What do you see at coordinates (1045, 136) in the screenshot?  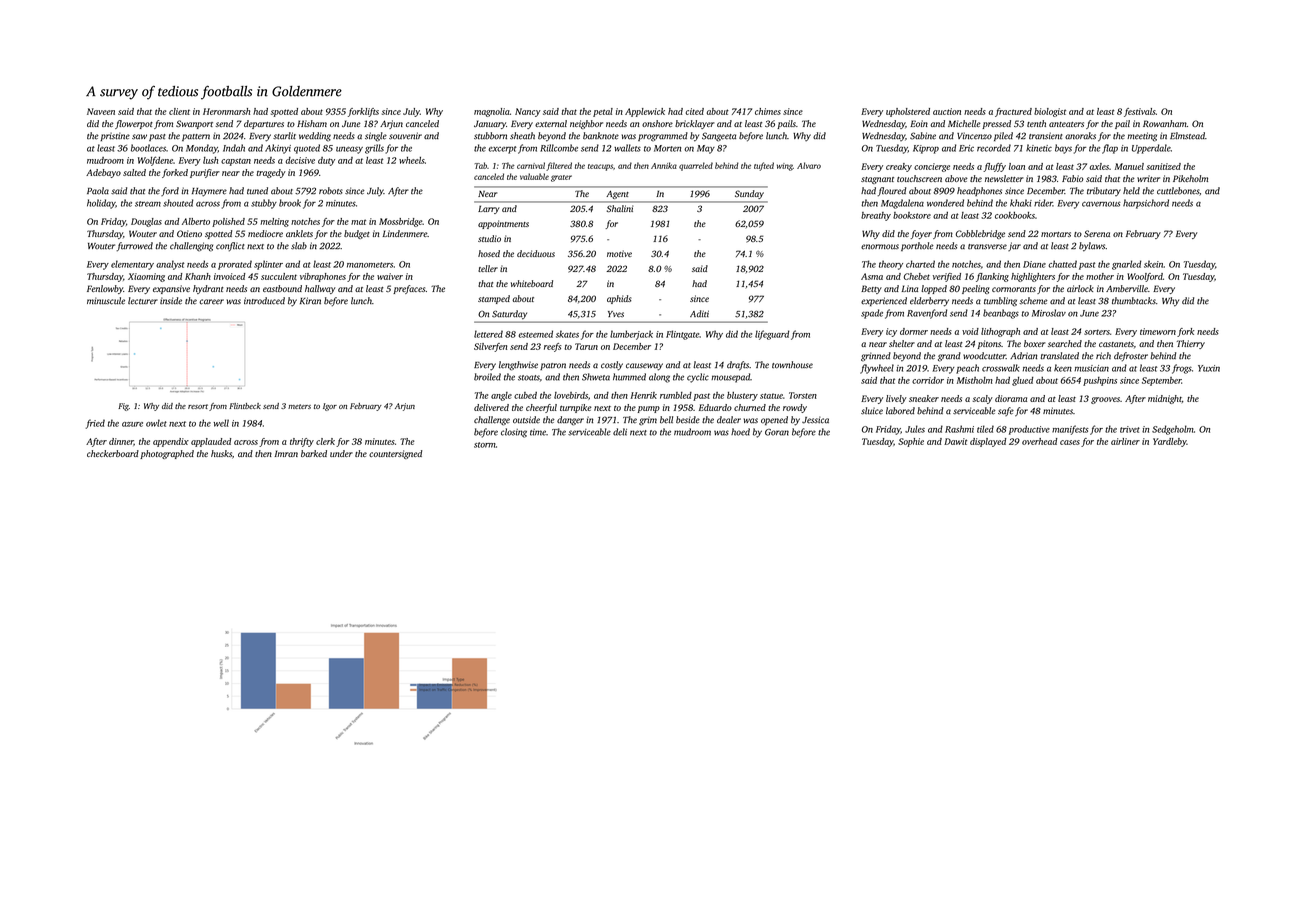 I see `transient` at bounding box center [1045, 136].
